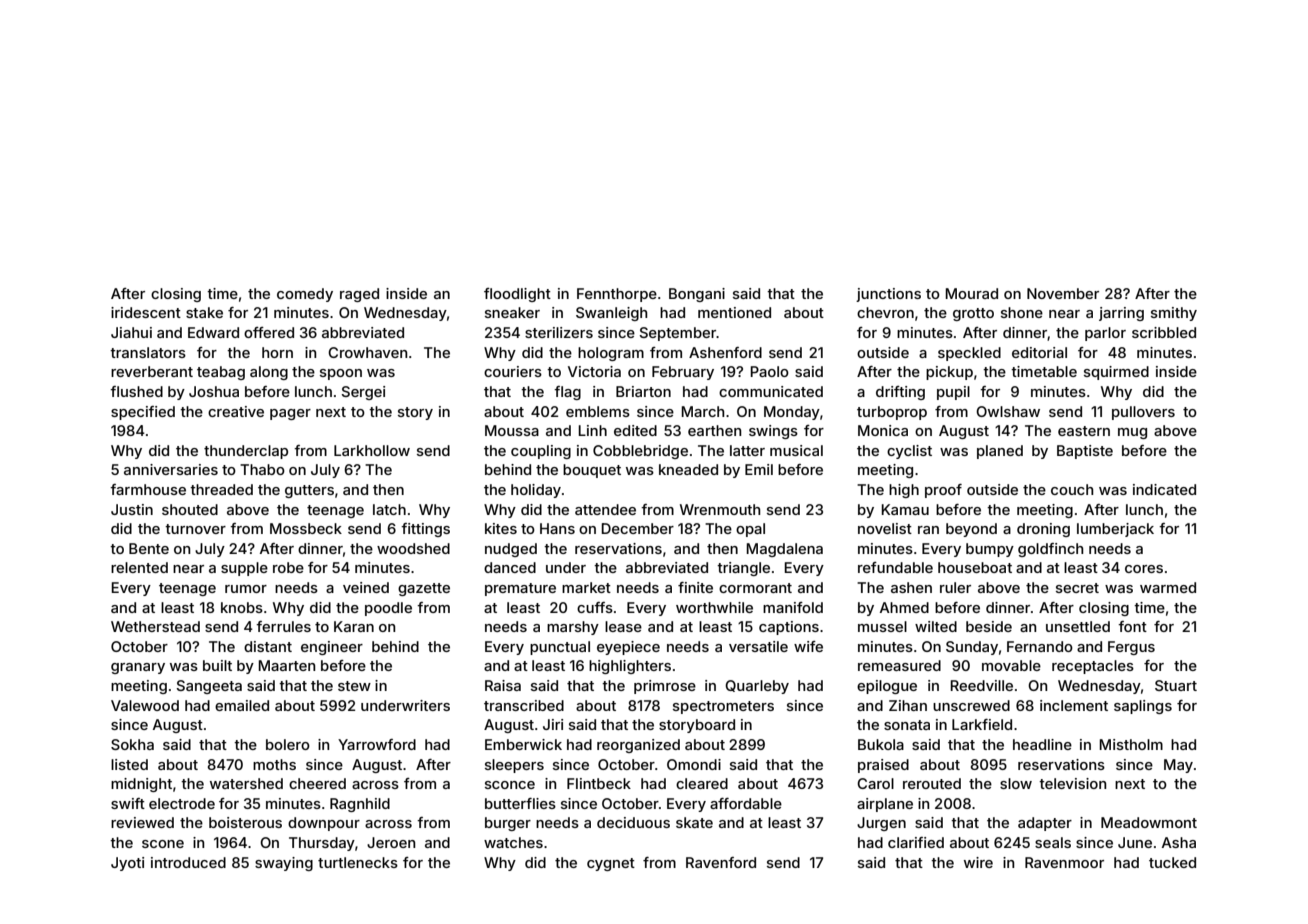 Image resolution: width=1308 pixels, height=924 pixels. Describe the element at coordinates (734, 312) in the document. I see `mentioned` at that location.
